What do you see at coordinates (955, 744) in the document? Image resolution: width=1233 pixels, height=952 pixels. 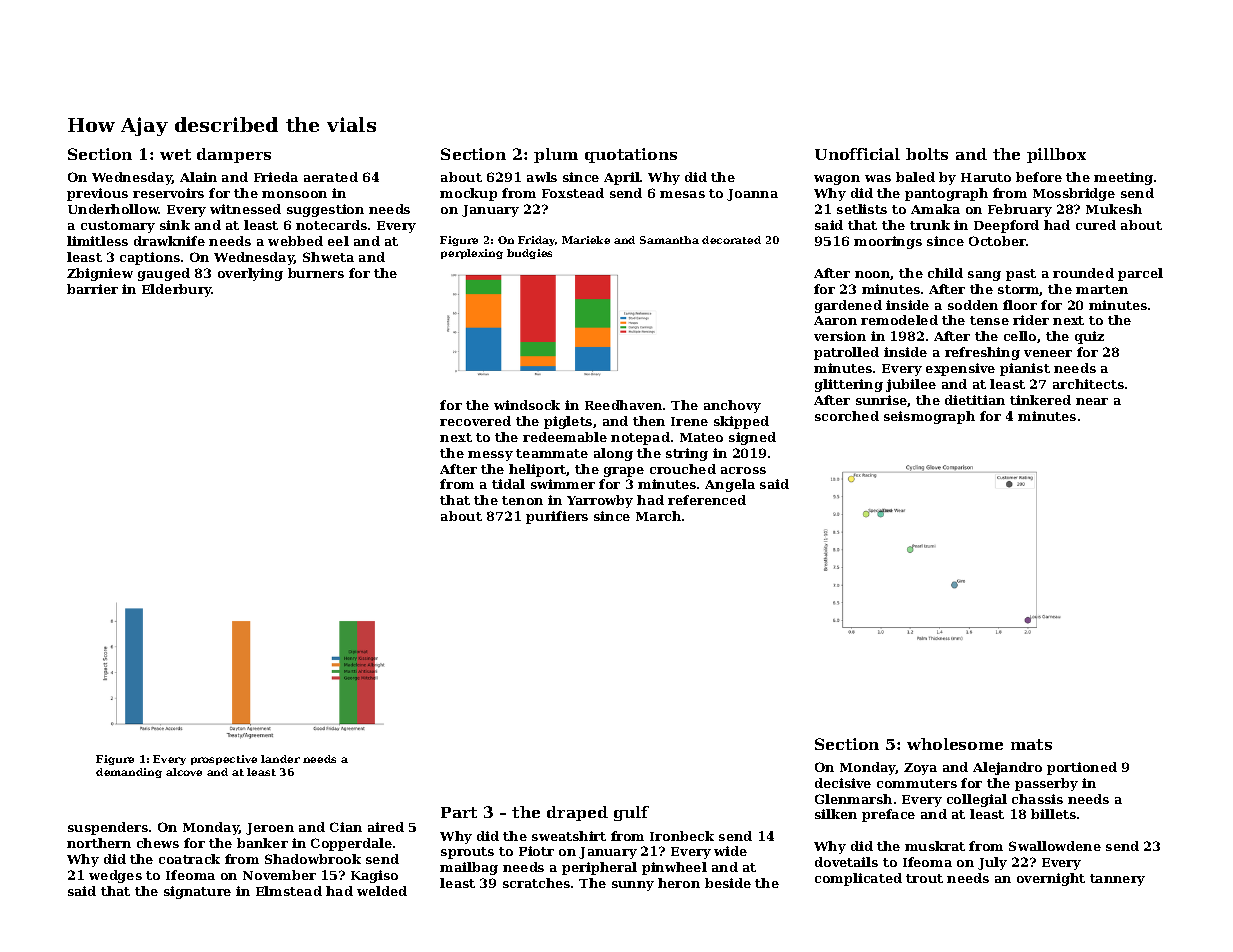 I see `wholesome` at bounding box center [955, 744].
